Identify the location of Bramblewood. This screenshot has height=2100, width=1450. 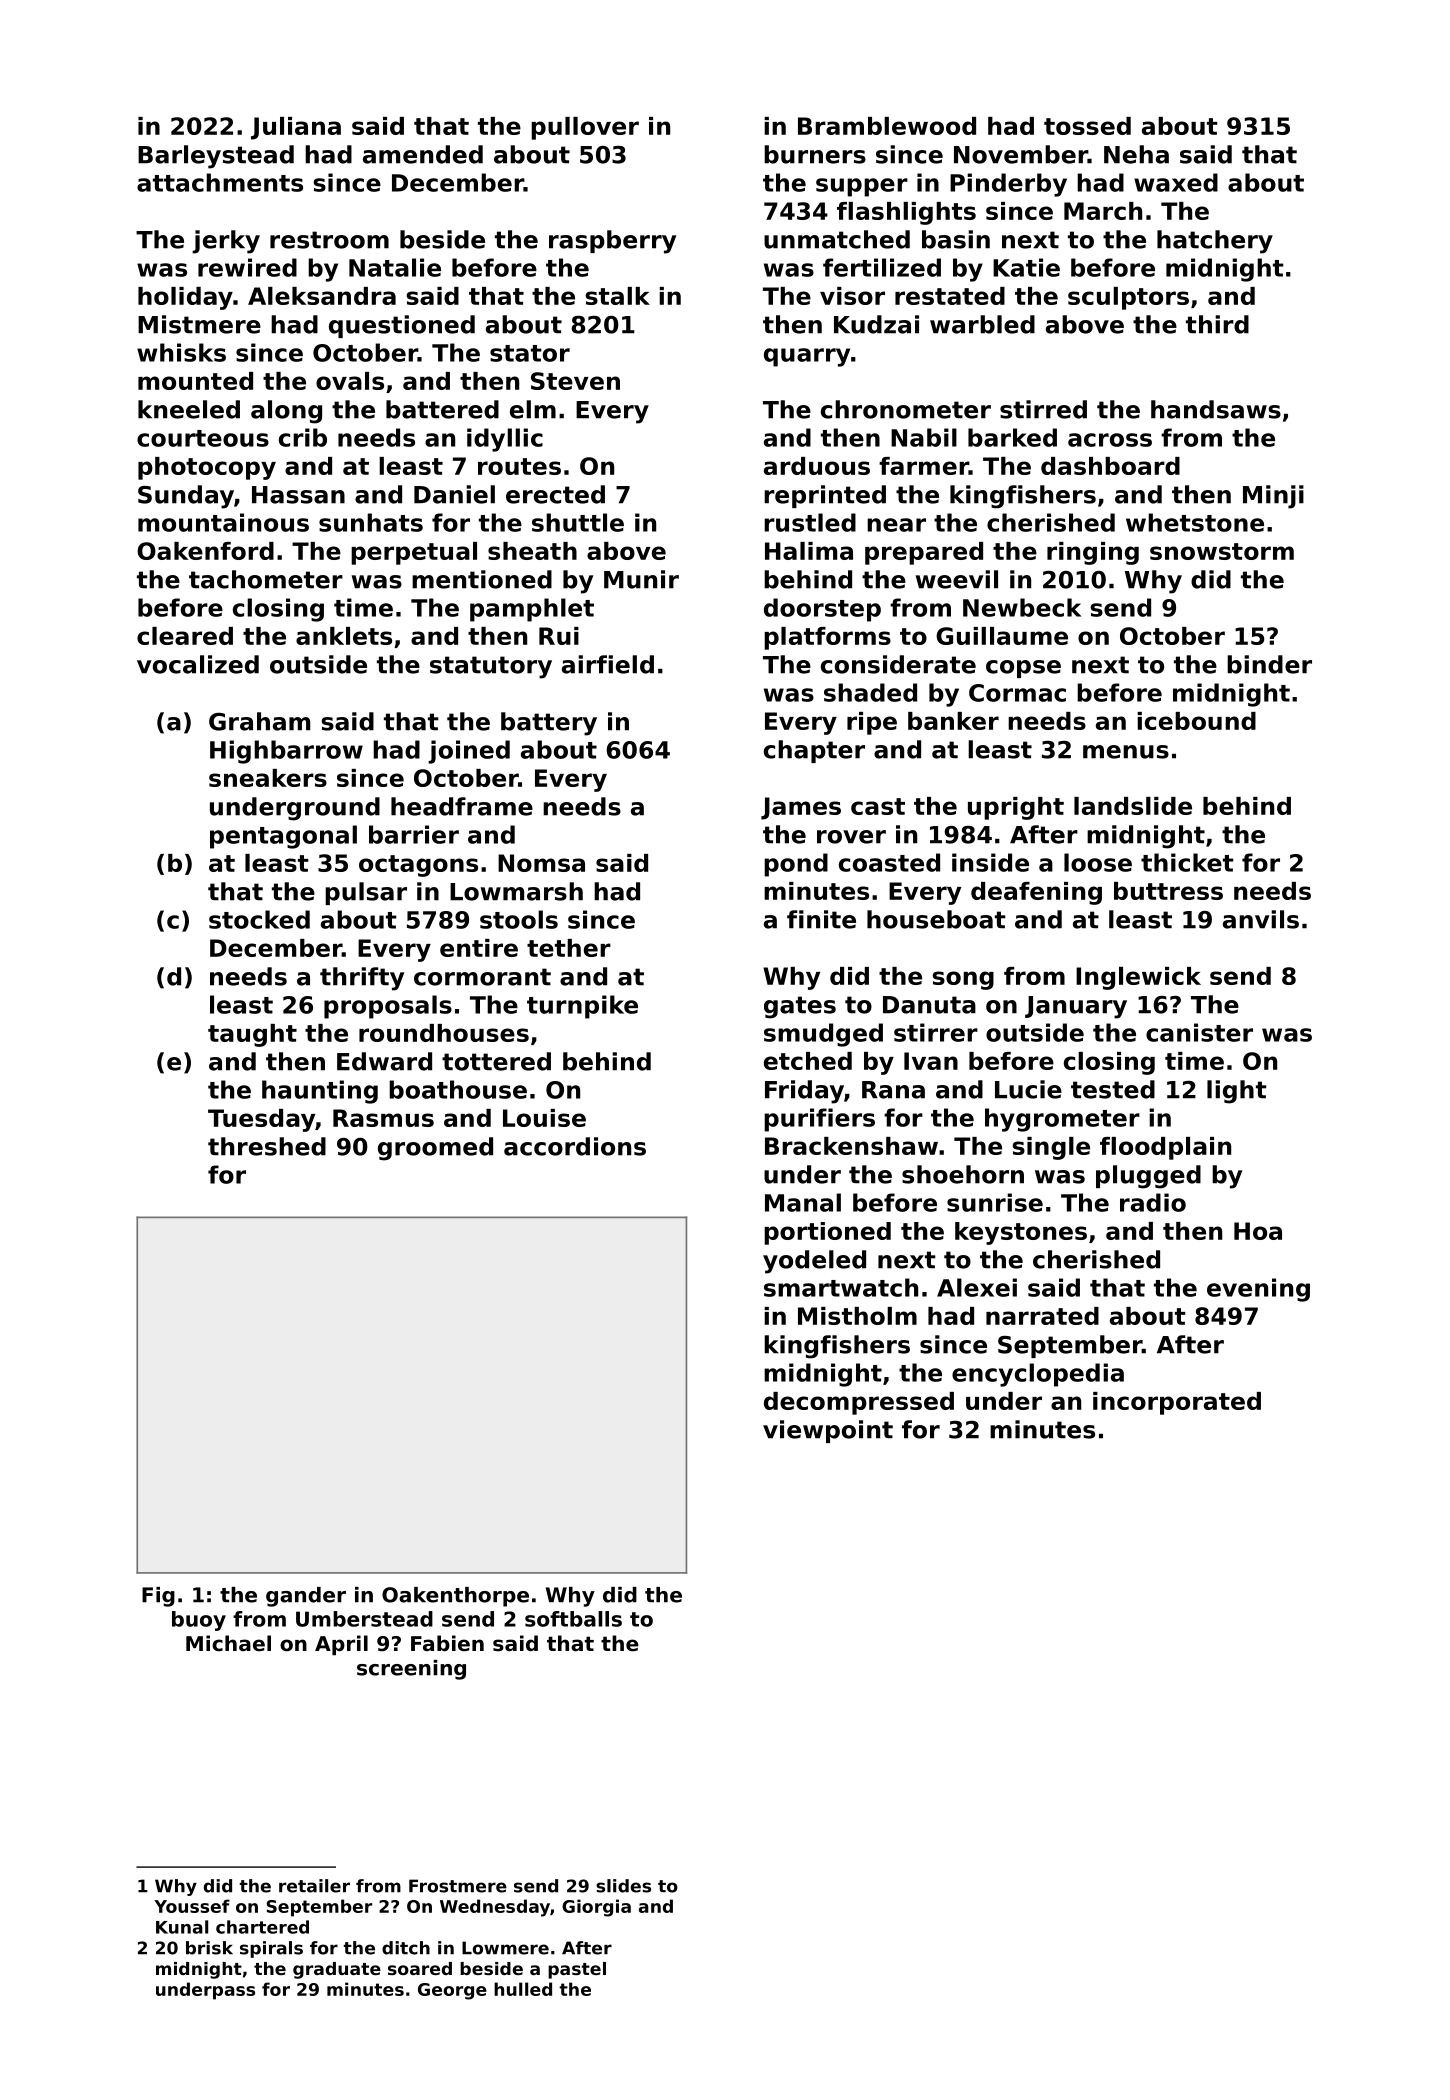
(887, 126).
